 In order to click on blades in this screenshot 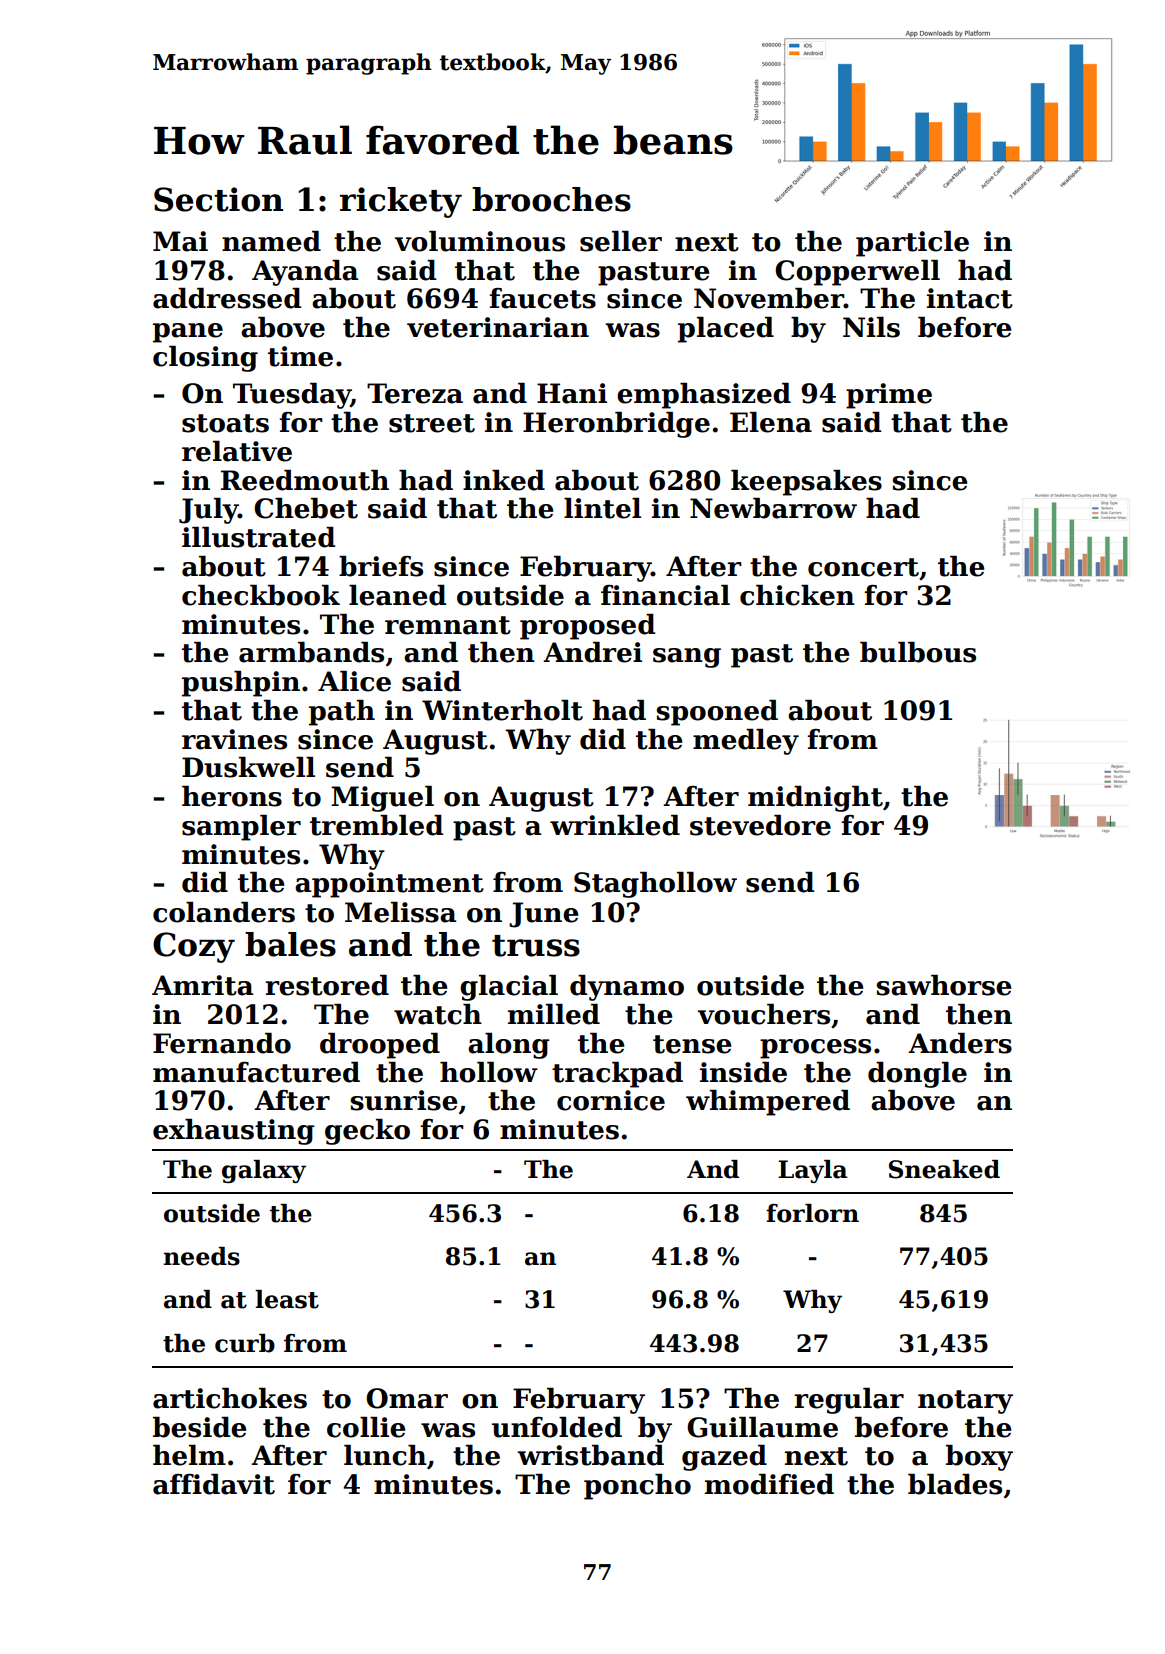, I will do `click(955, 1484)`.
